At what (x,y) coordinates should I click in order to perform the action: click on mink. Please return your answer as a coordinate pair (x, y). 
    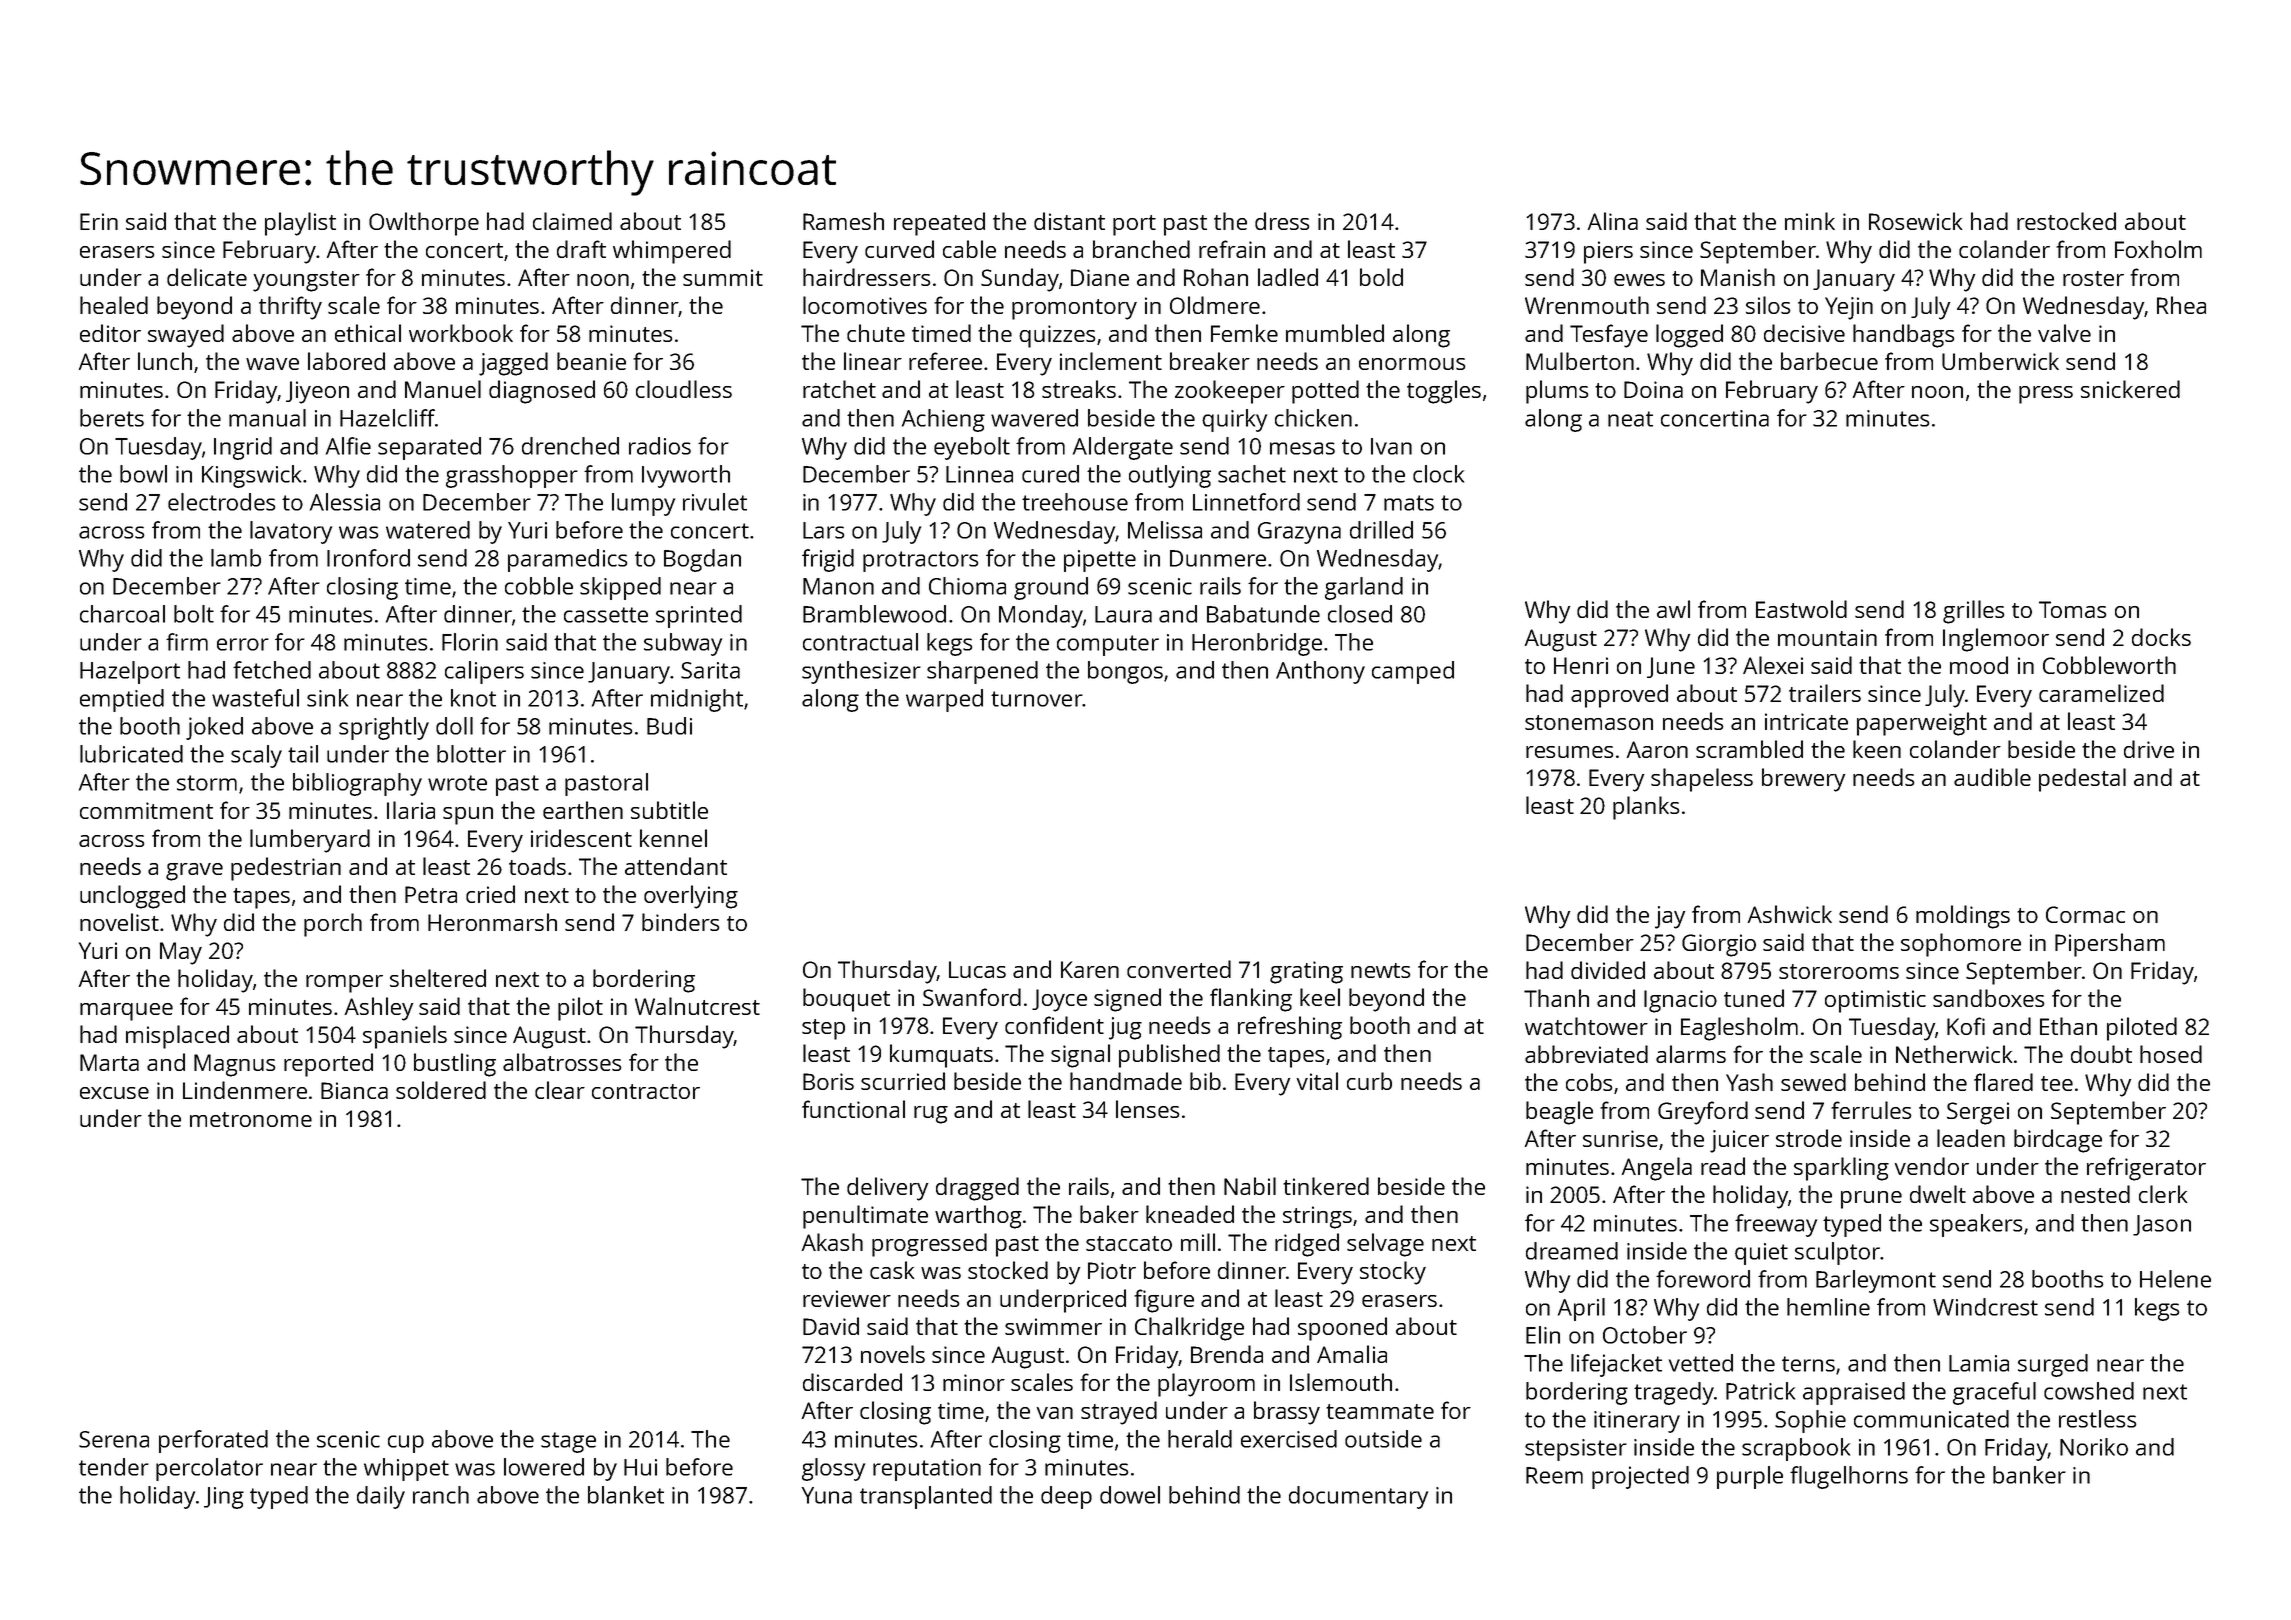
    Looking at the image, I should click on (1810, 221).
